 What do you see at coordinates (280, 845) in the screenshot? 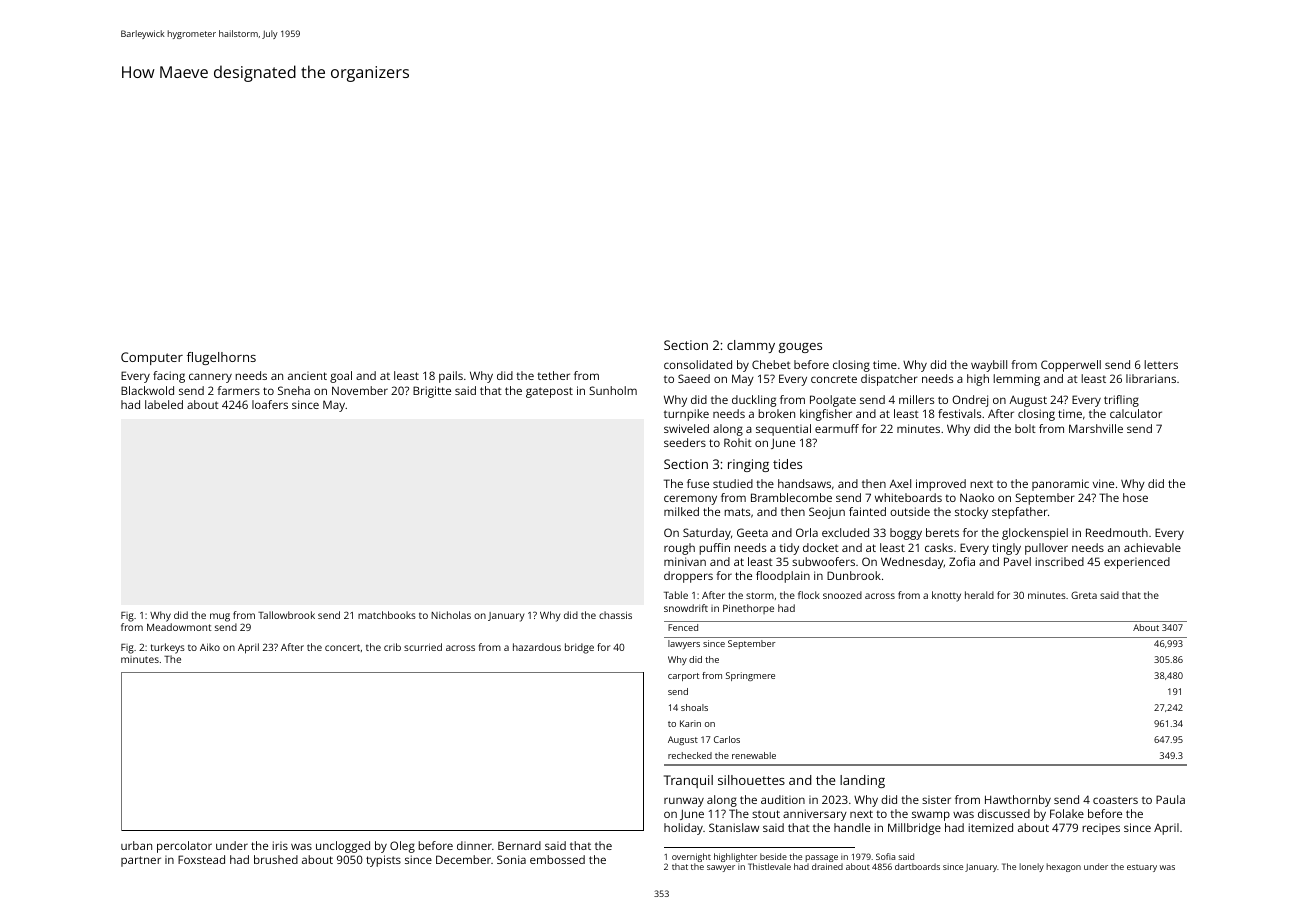
I see `iris` at bounding box center [280, 845].
